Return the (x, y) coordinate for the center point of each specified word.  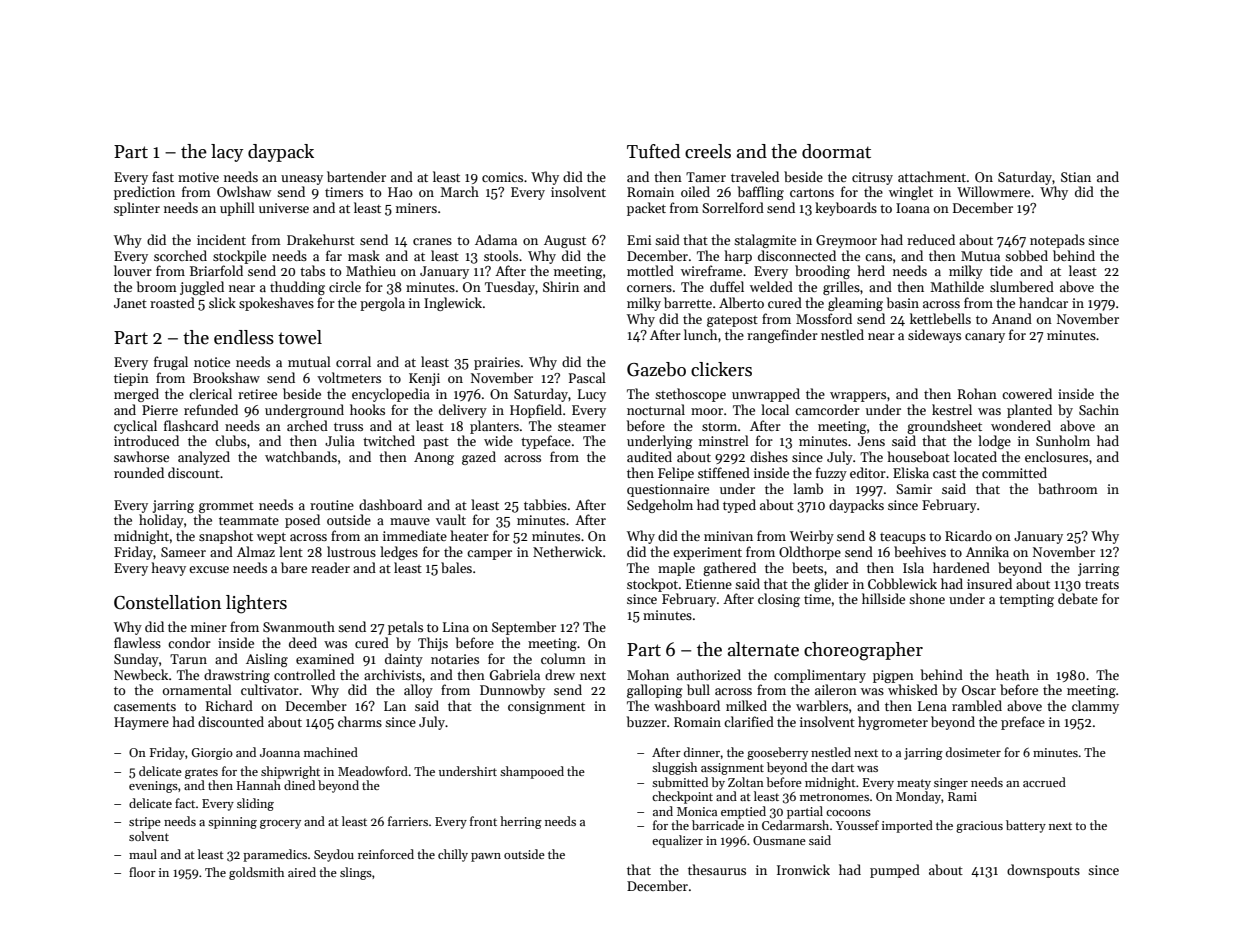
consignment (546, 707)
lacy (227, 153)
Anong (434, 458)
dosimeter (973, 752)
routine (332, 505)
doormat (836, 151)
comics (502, 177)
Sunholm (1063, 440)
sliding (255, 804)
